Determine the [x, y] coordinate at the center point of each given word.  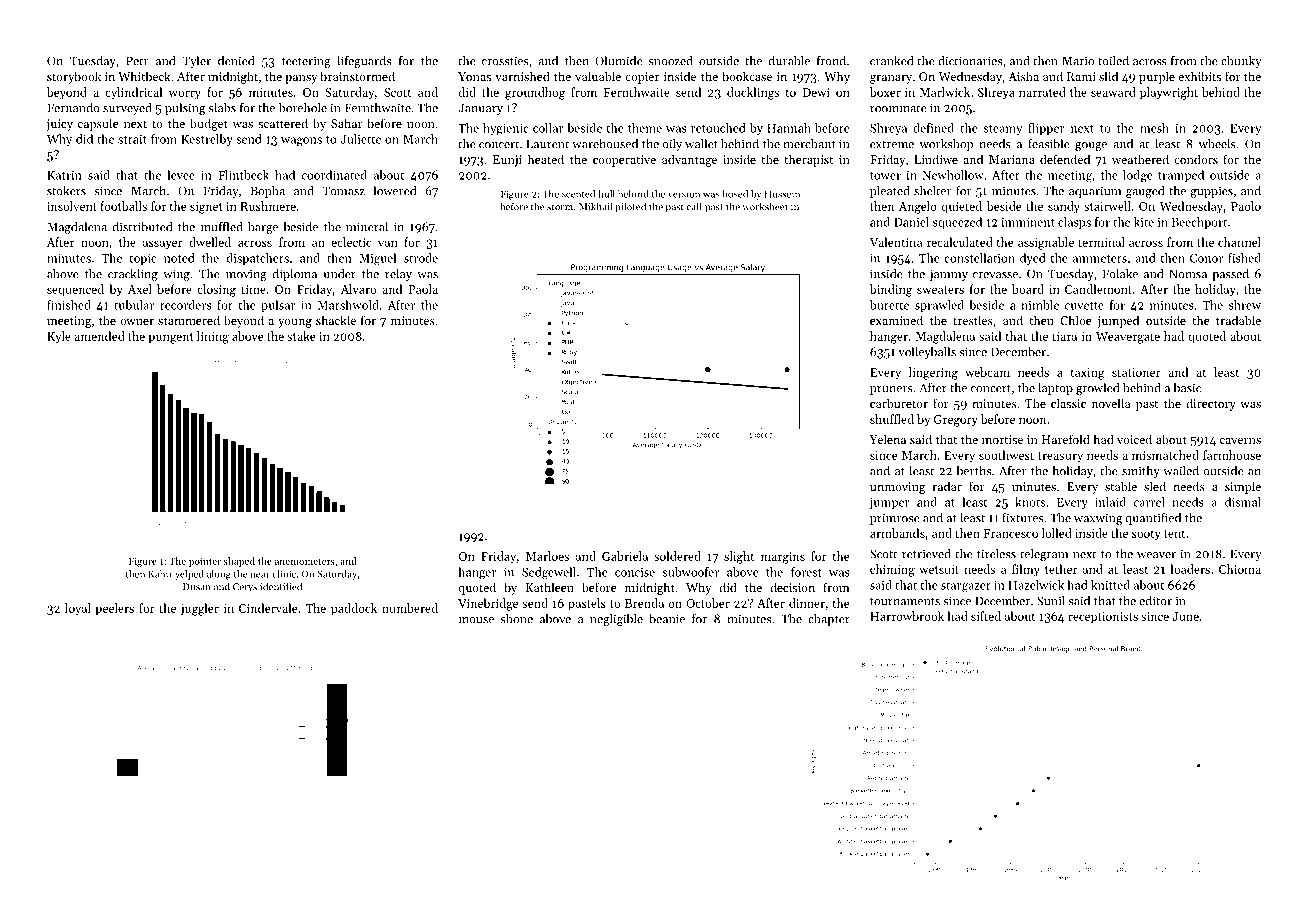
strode [421, 258]
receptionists [1103, 618]
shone [517, 619]
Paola [423, 289]
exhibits [1199, 76]
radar [947, 486]
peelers [115, 609]
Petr [137, 61]
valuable [598, 76]
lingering [933, 373]
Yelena [888, 439]
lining [213, 337]
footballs [123, 206]
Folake [1120, 274]
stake [301, 336]
